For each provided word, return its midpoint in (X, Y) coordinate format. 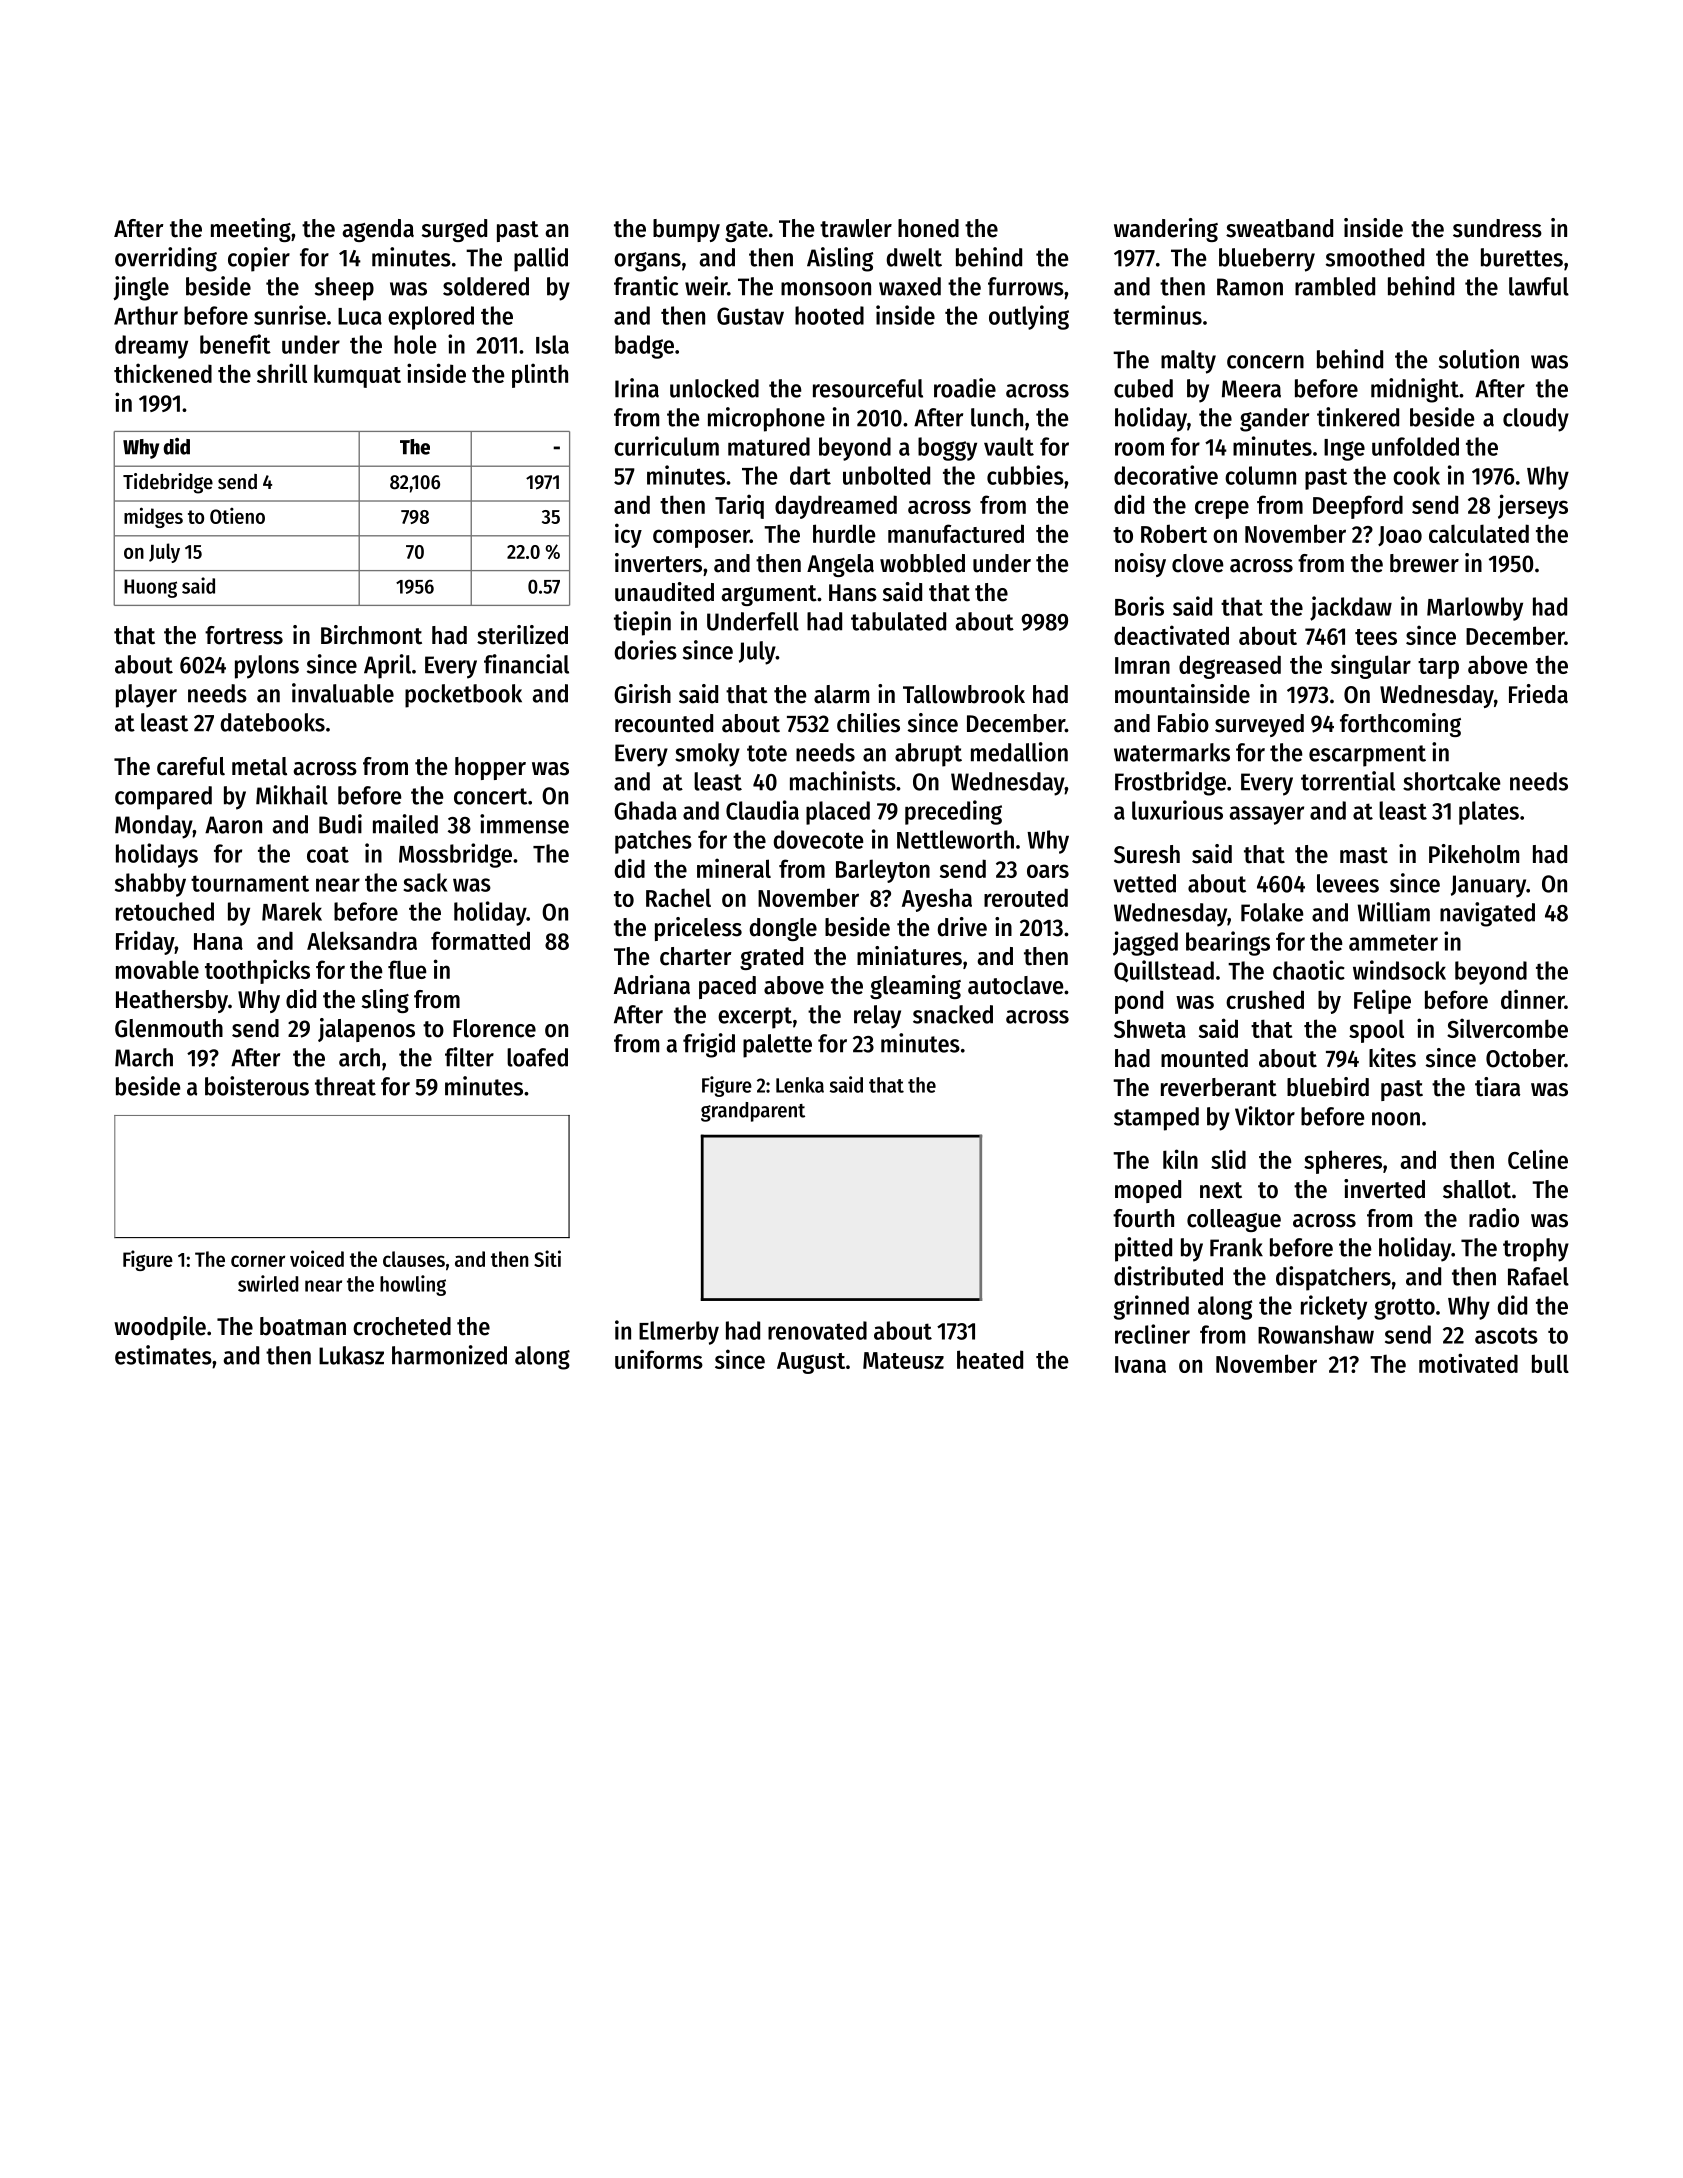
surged (454, 230)
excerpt (755, 1018)
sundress (1497, 228)
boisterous (257, 1086)
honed (928, 228)
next (1221, 1190)
